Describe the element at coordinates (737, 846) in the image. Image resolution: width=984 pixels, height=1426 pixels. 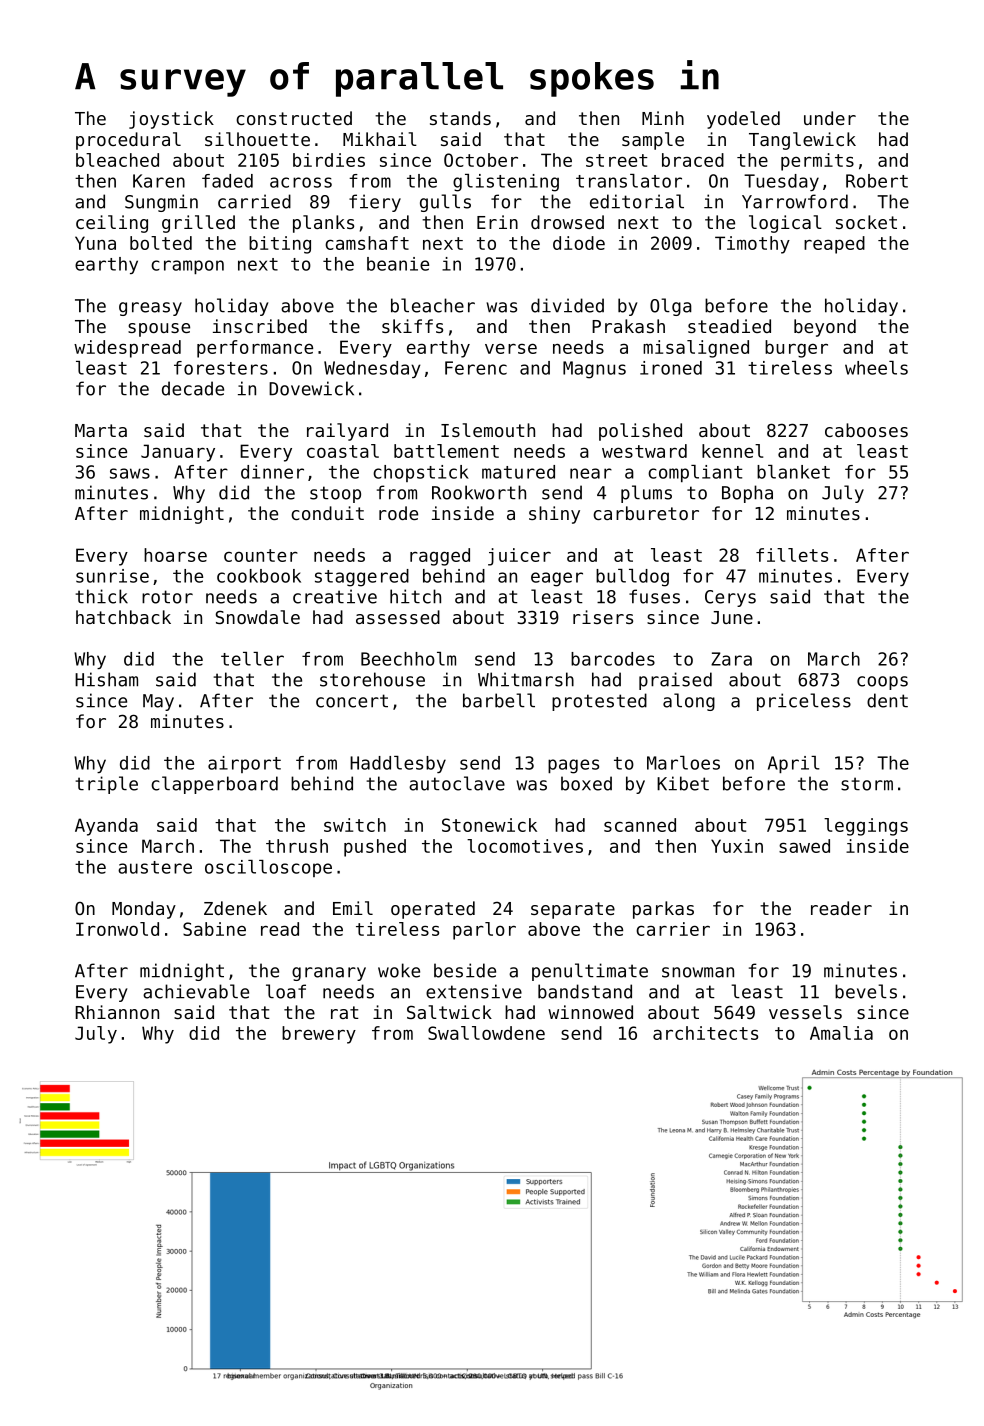
I see `Yuxin` at that location.
